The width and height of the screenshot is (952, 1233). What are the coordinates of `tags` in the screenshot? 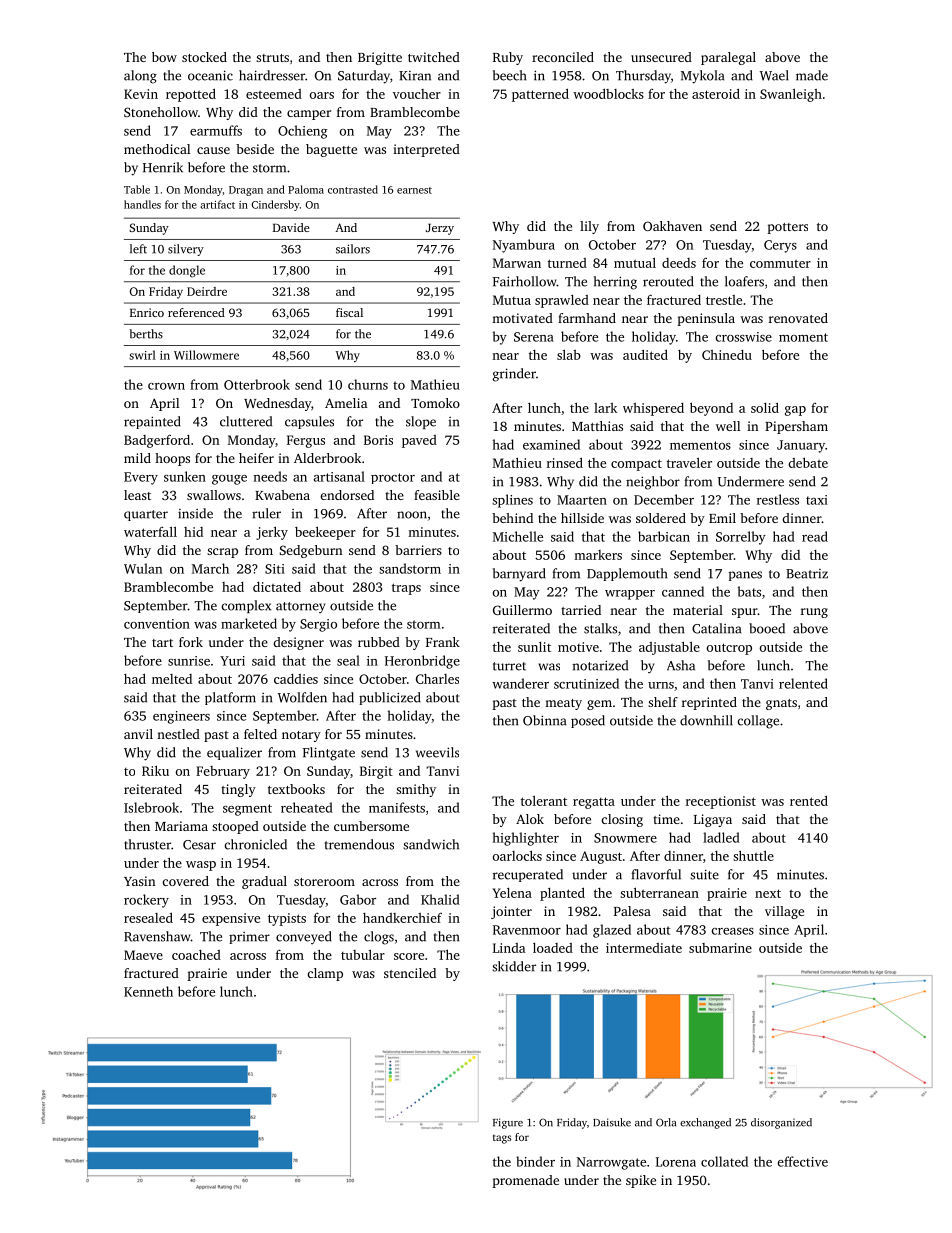 It's located at (502, 1139).
